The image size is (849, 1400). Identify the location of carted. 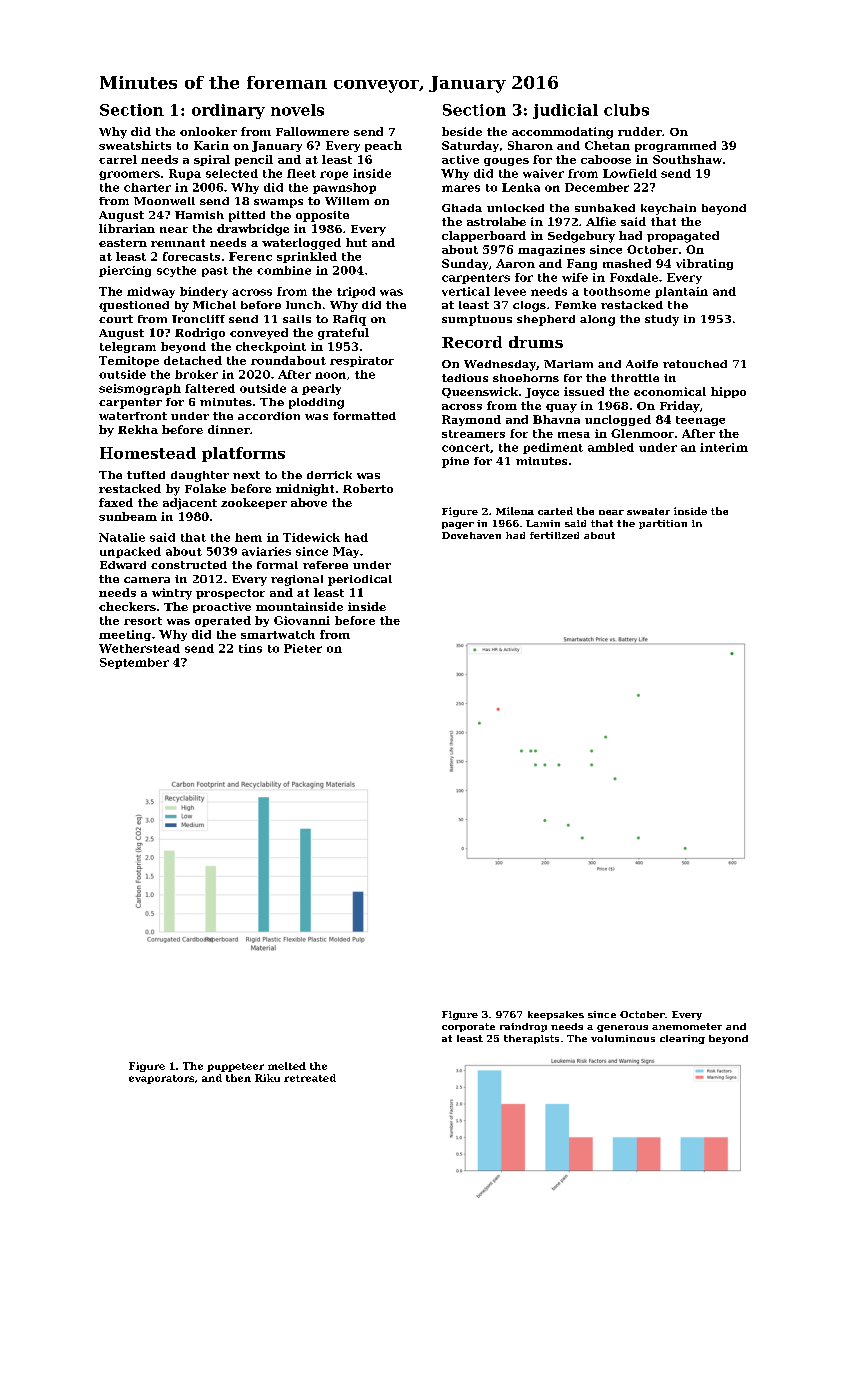
(555, 511).
